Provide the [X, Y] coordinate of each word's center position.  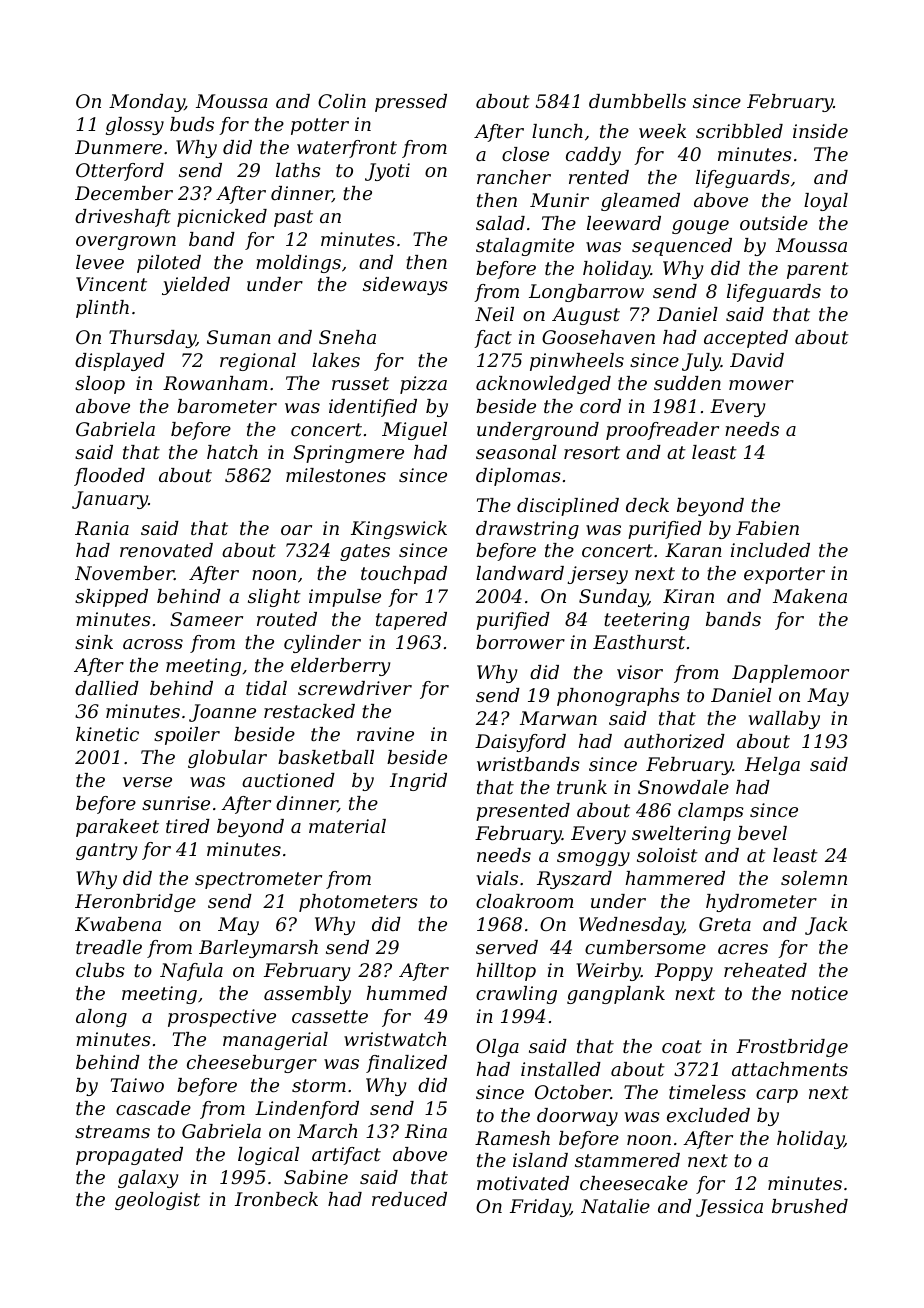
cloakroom [525, 901]
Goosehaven [598, 337]
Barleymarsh [258, 949]
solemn [814, 878]
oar [296, 530]
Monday [147, 103]
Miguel [414, 431]
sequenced [682, 247]
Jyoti [387, 172]
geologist [157, 1201]
